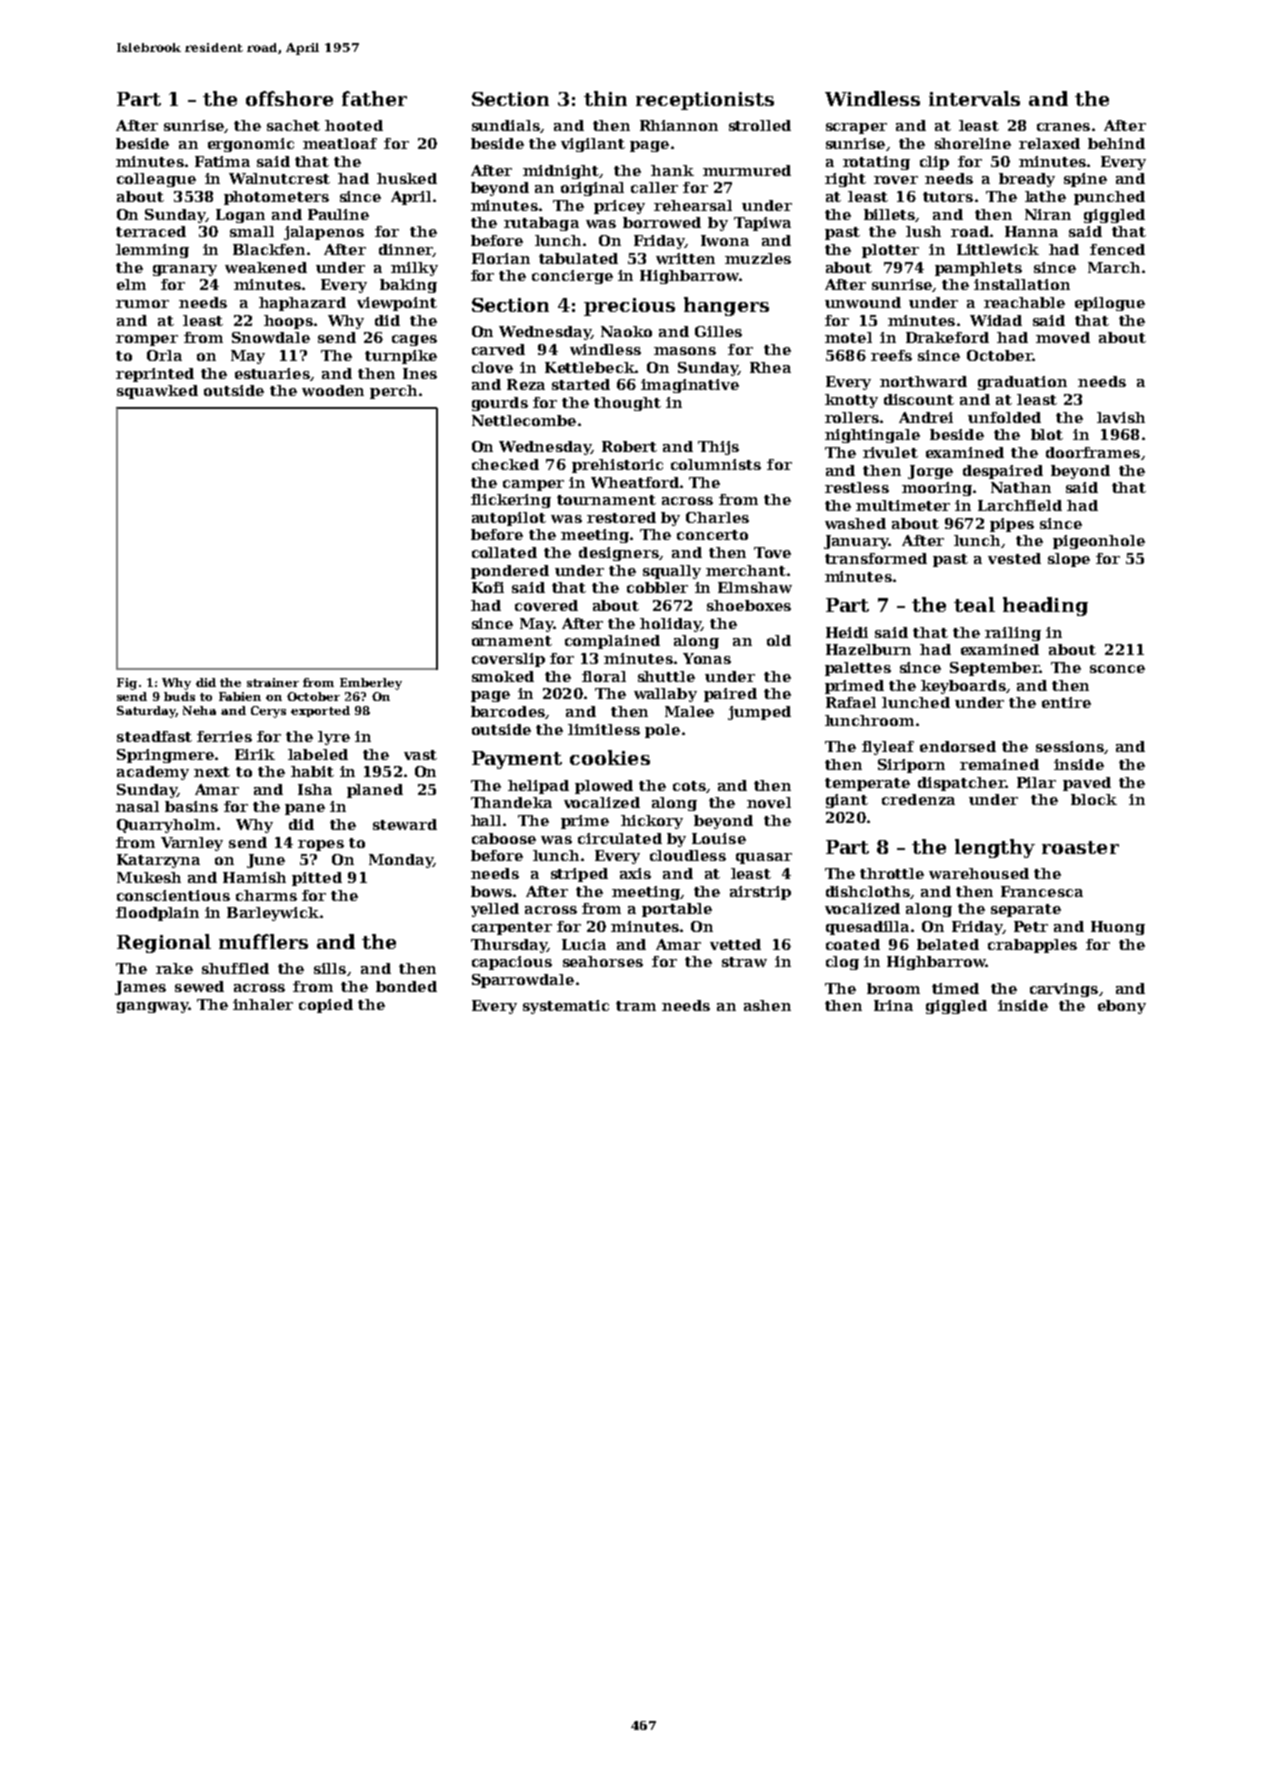 The image size is (1262, 1784). What do you see at coordinates (726, 306) in the screenshot?
I see `hangers` at bounding box center [726, 306].
